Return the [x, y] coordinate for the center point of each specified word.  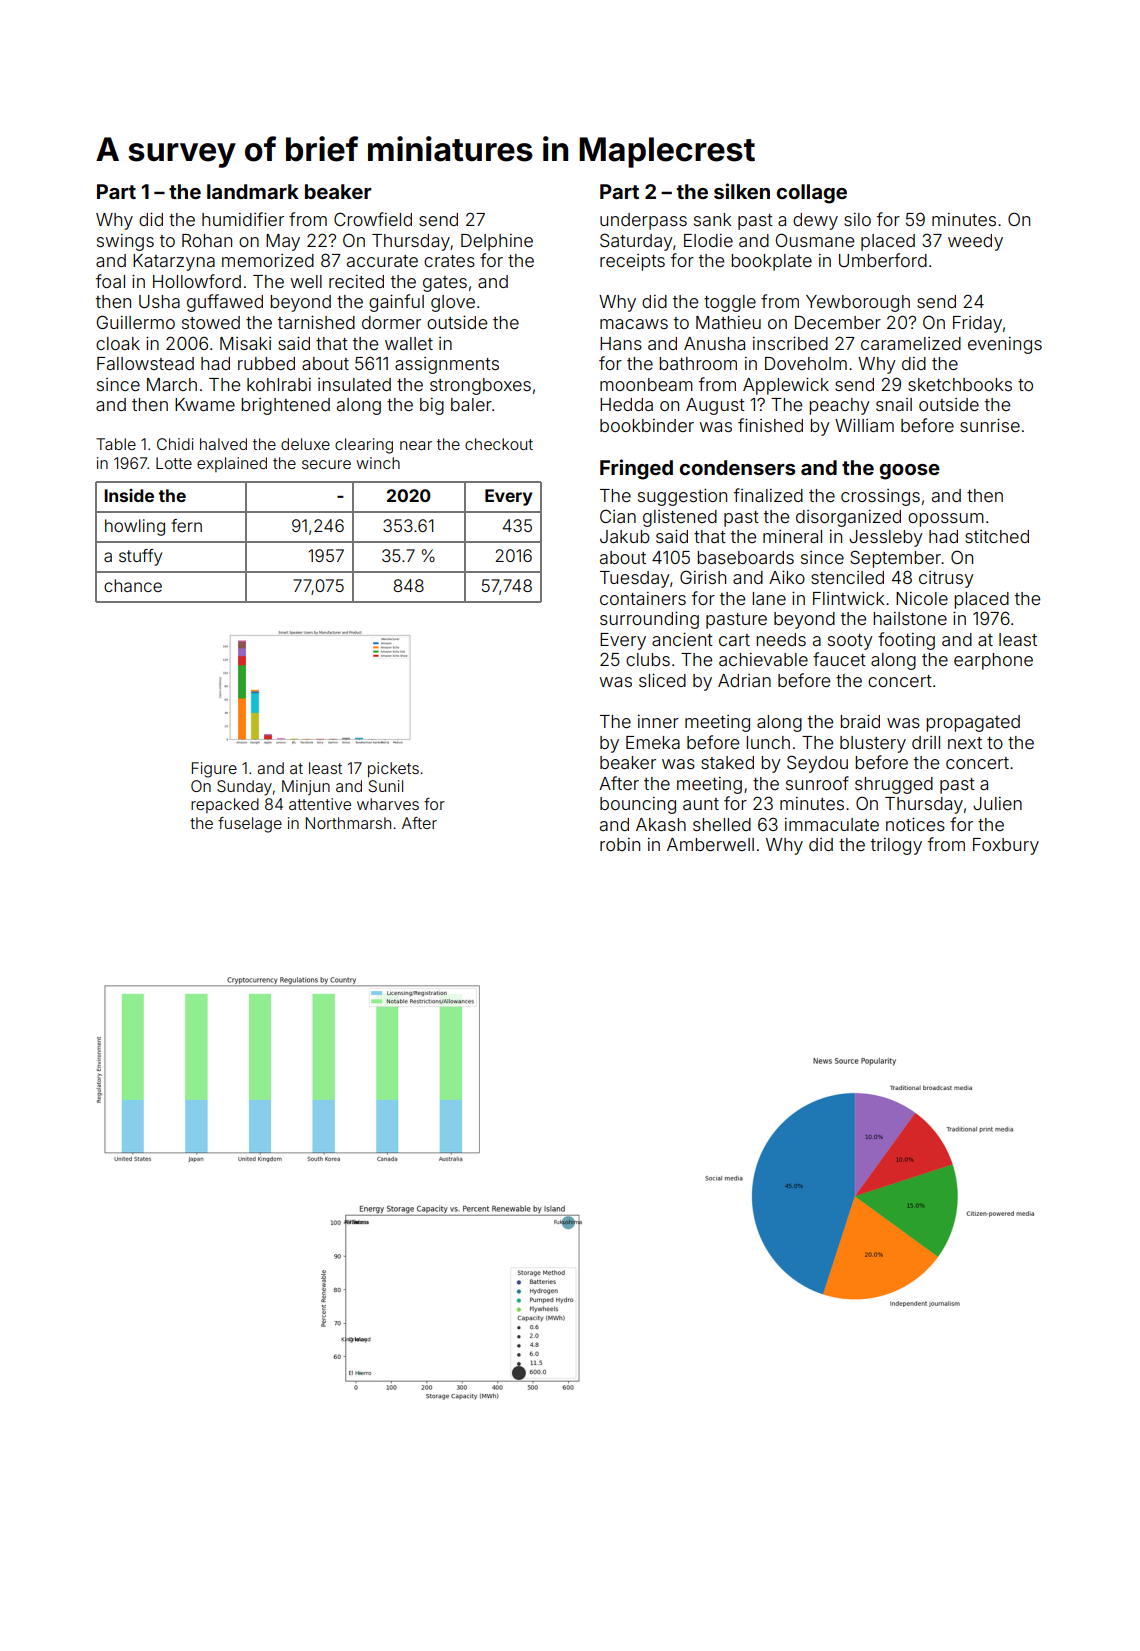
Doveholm [806, 363]
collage [811, 194]
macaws [634, 324]
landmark [253, 191]
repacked [225, 805]
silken [742, 191]
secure [326, 464]
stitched [997, 536]
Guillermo [135, 322]
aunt [701, 804]
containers [643, 598]
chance [133, 585]
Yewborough [858, 303]
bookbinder [647, 425]
